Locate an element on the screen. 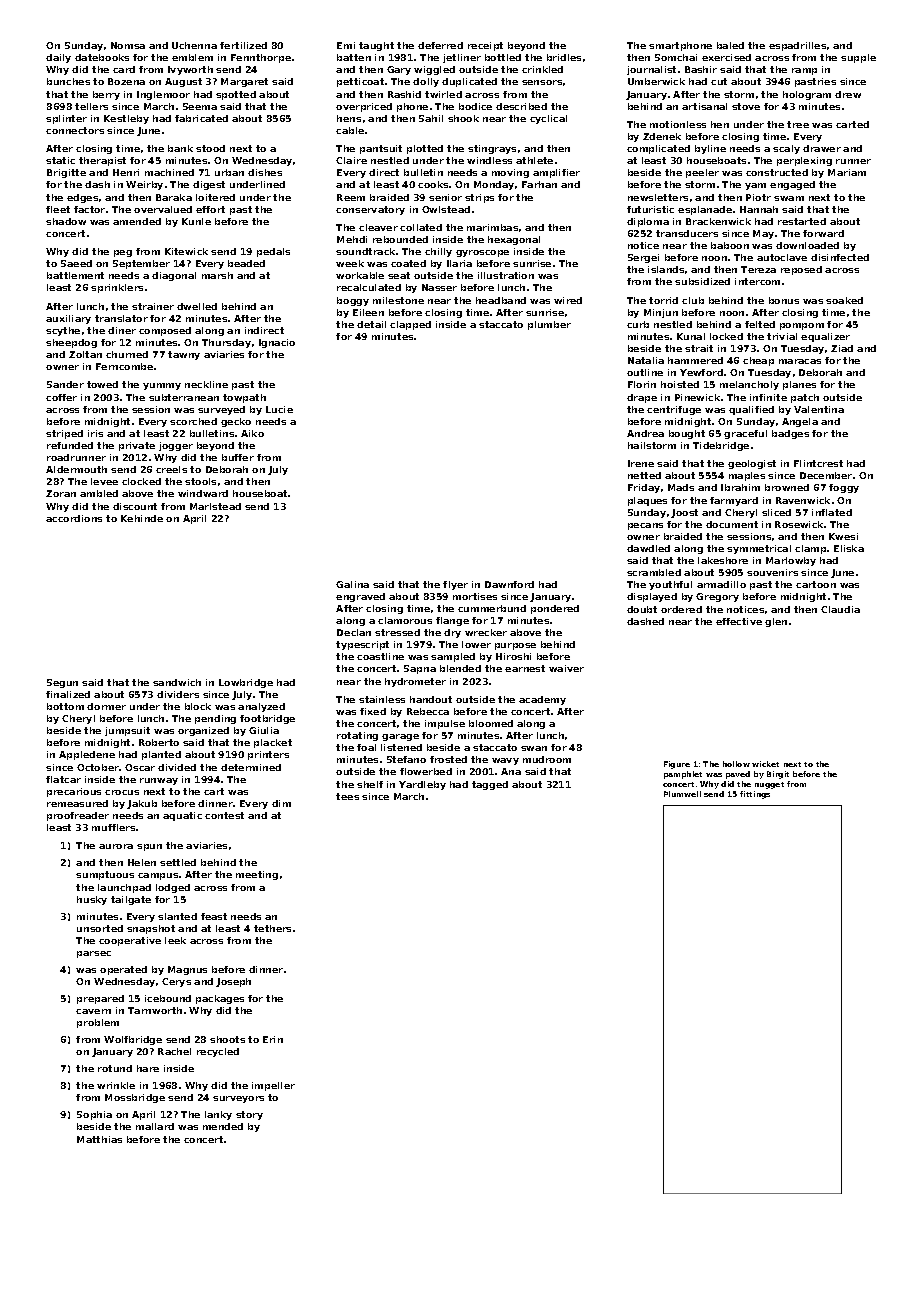 Image resolution: width=924 pixels, height=1308 pixels. fittings is located at coordinates (755, 795).
